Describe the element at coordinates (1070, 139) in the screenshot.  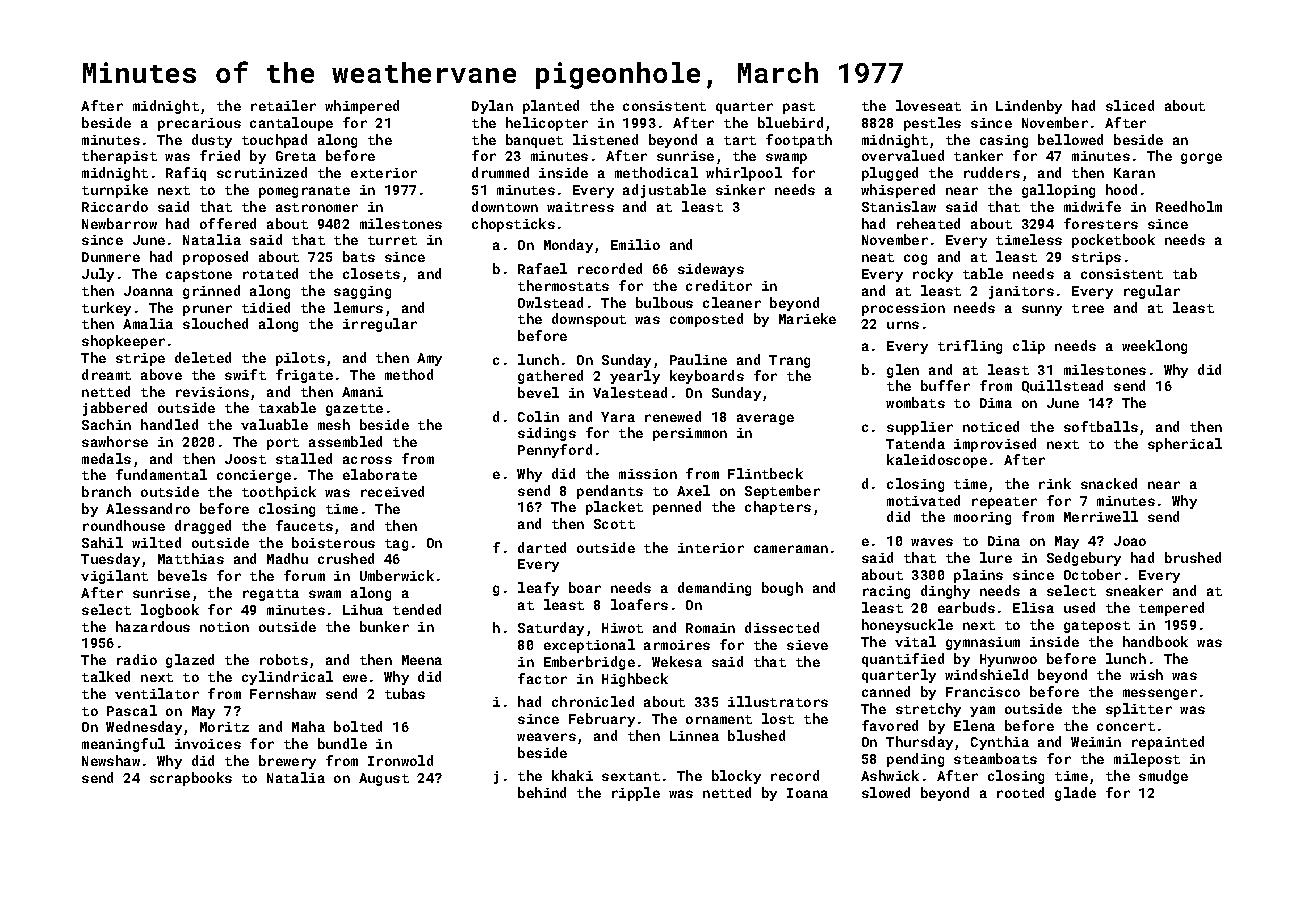
I see `bellowed` at that location.
